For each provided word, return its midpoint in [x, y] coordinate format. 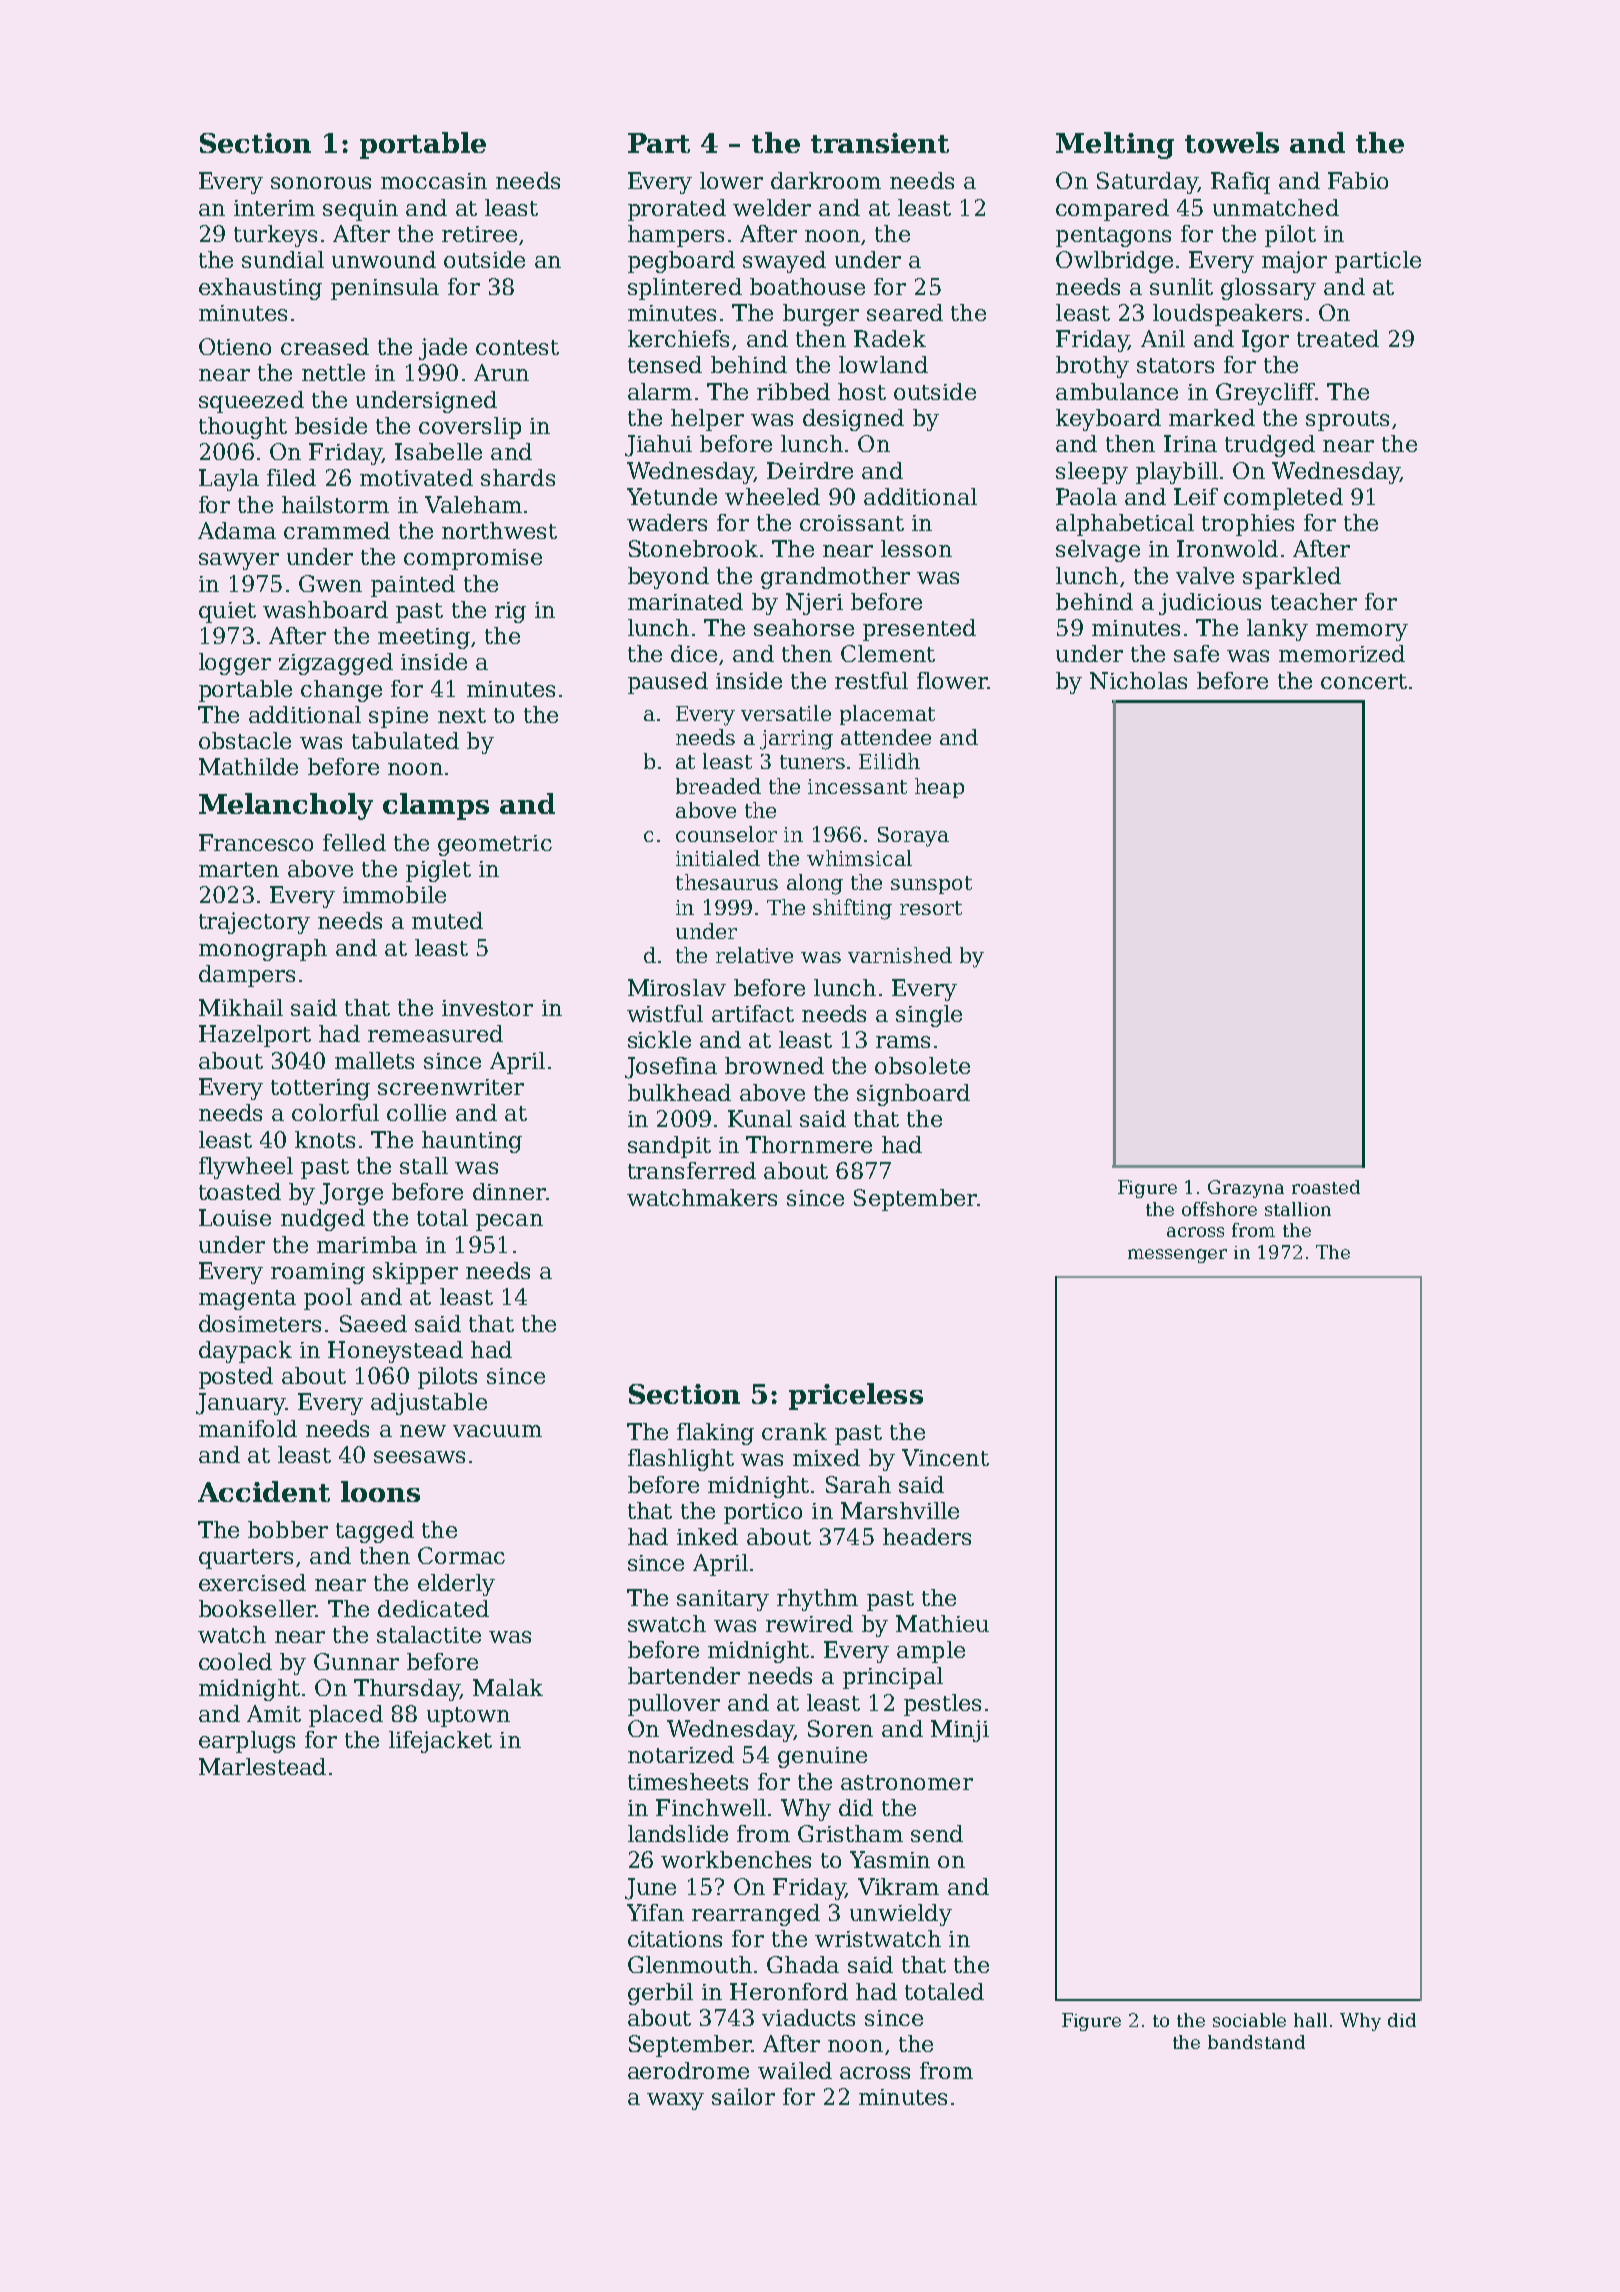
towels [1232, 142]
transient [880, 143]
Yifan [655, 1912]
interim [274, 208]
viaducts [808, 2017]
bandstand [1256, 2042]
